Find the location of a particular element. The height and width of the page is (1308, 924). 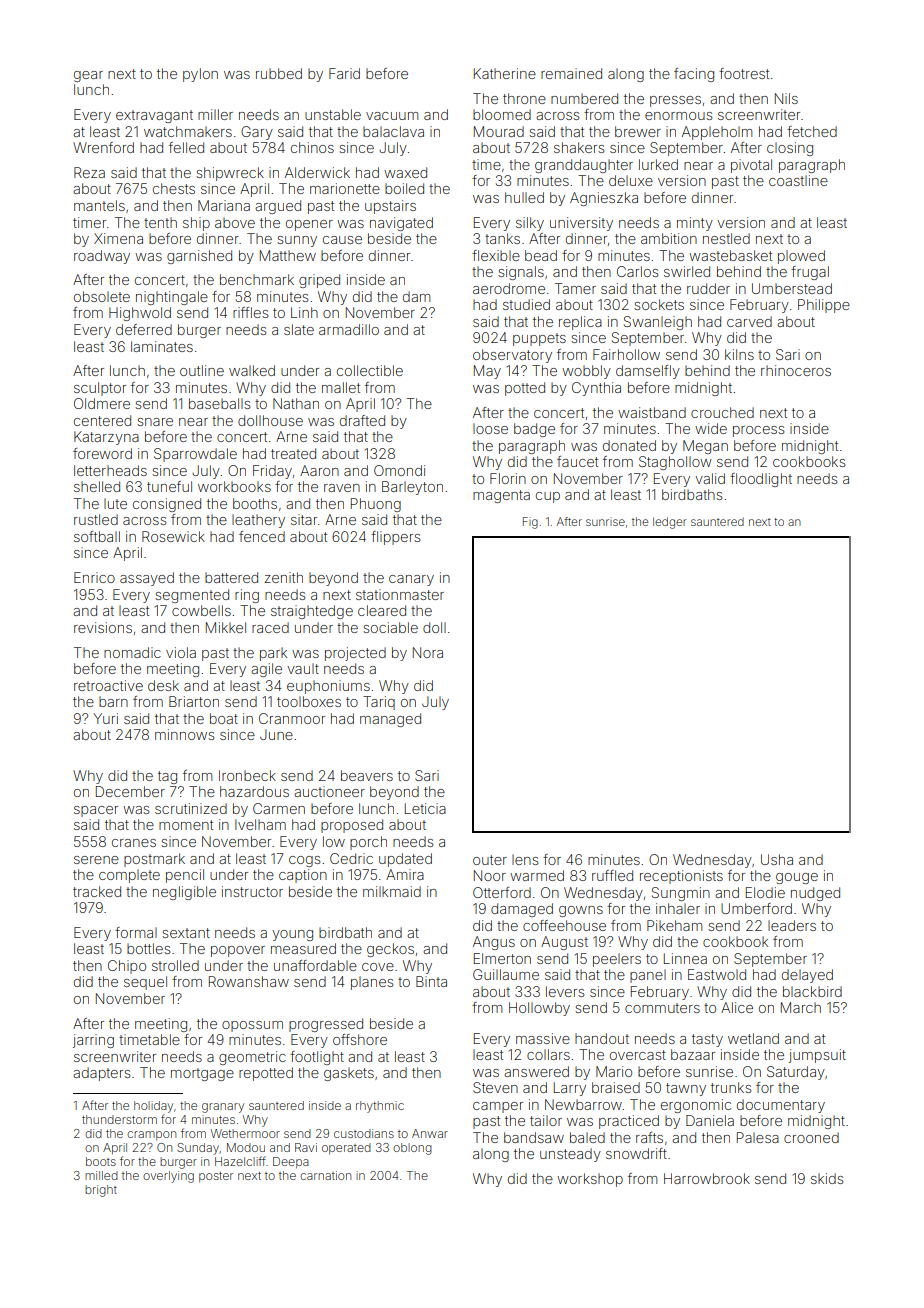

Guillaume is located at coordinates (506, 974).
